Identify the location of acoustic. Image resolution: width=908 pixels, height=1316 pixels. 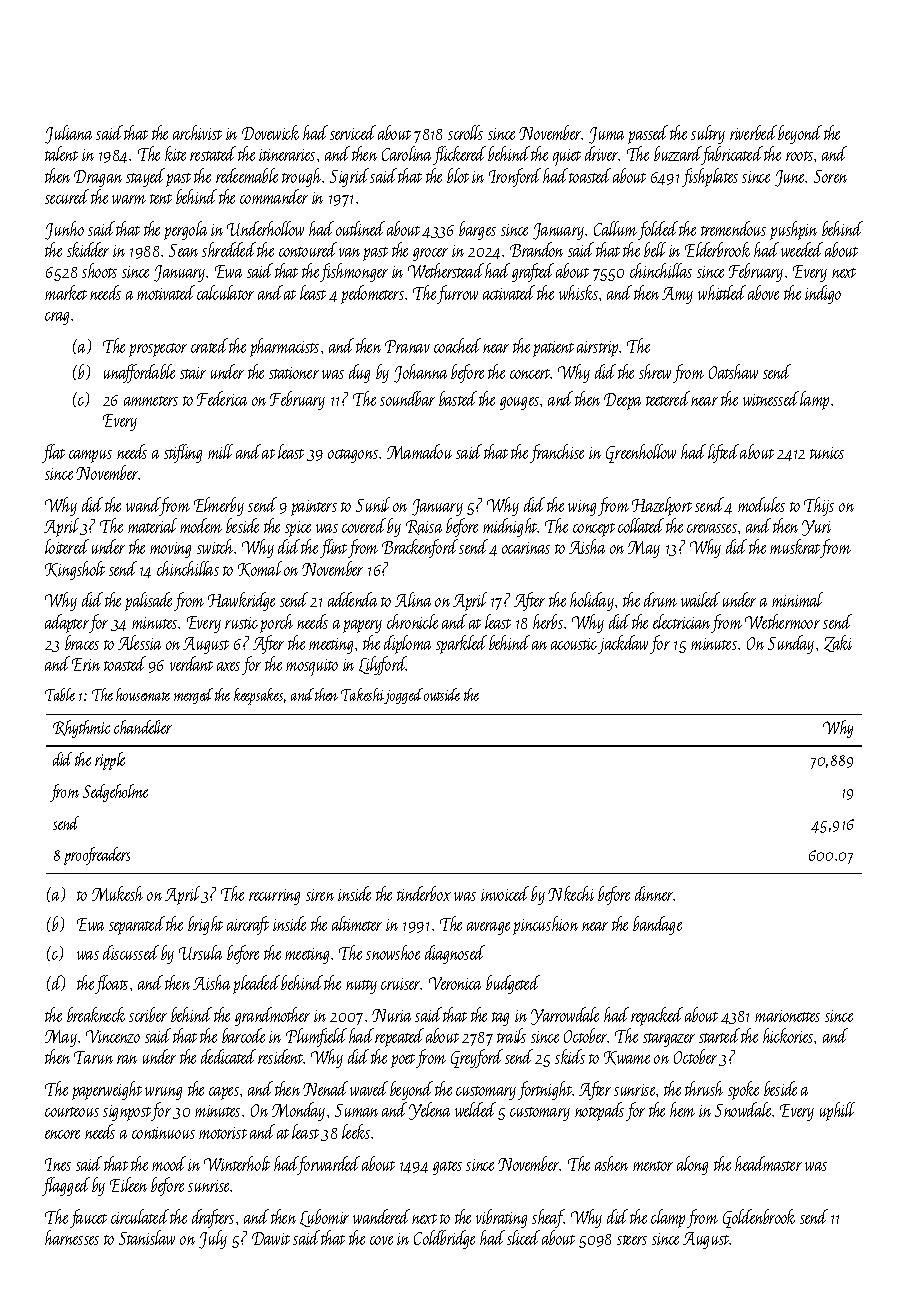
(574, 644).
